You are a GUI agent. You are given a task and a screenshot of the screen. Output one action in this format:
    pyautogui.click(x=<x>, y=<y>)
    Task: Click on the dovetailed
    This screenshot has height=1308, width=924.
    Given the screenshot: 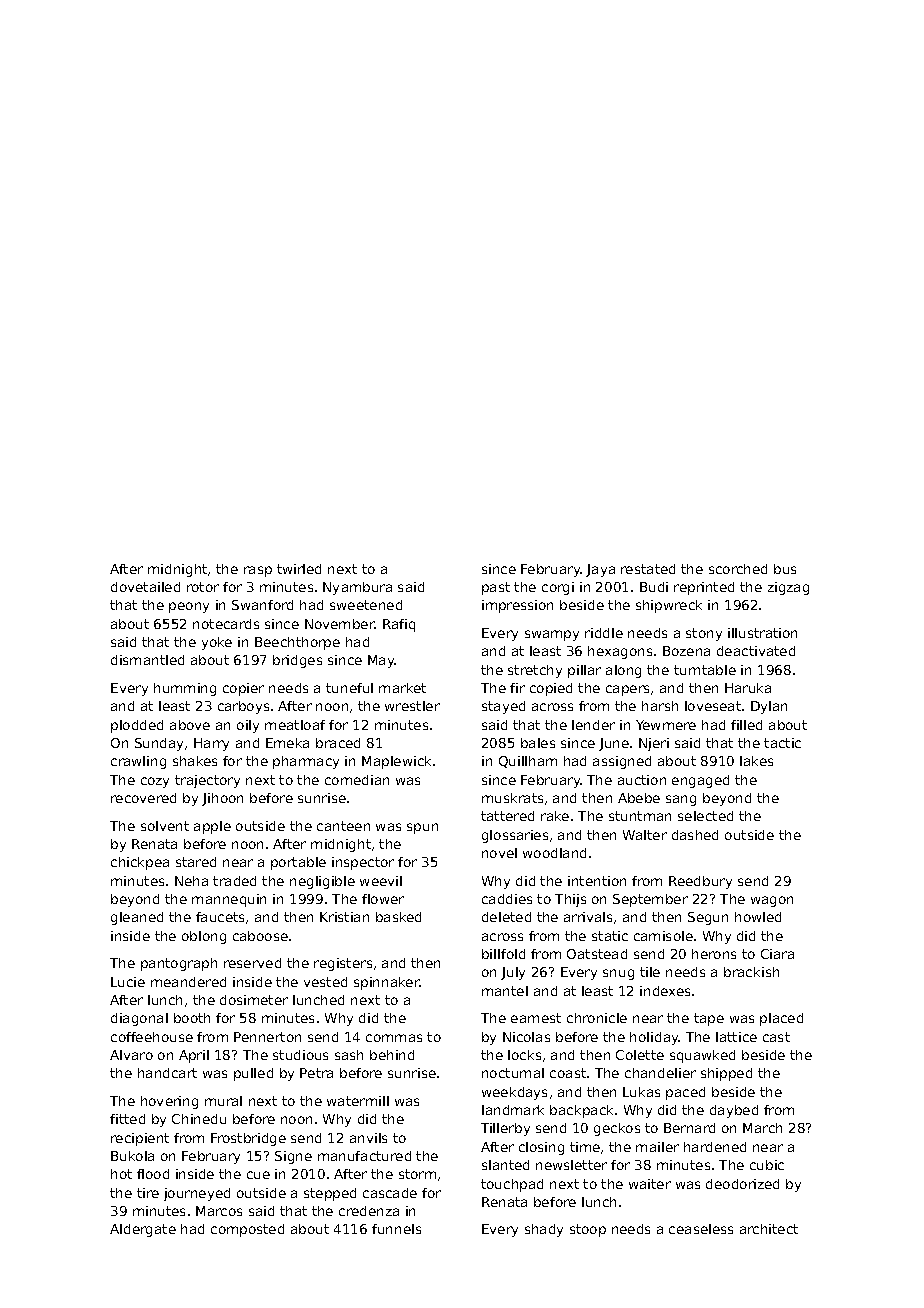 What is the action you would take?
    pyautogui.click(x=145, y=587)
